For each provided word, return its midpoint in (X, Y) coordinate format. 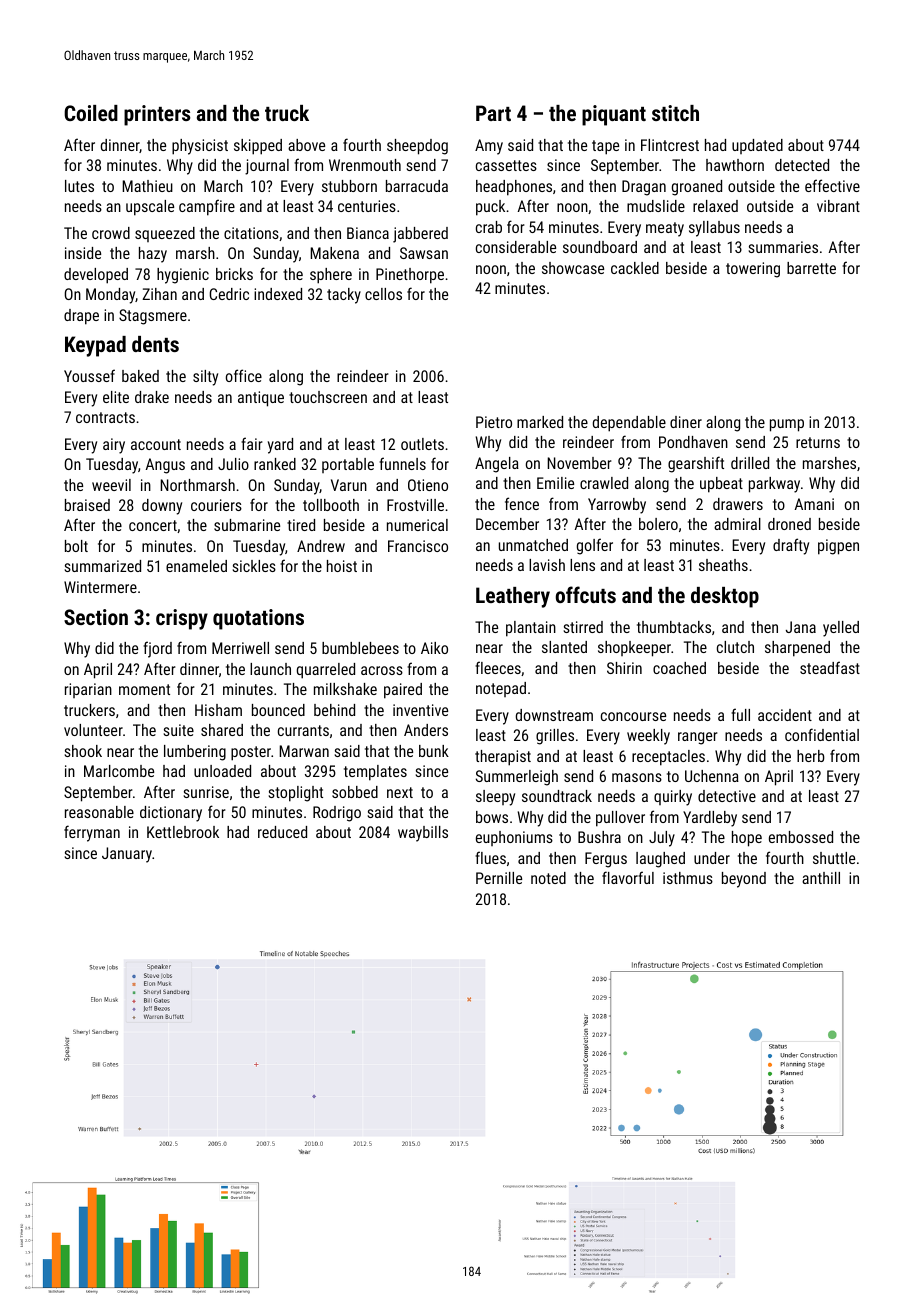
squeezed (165, 234)
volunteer (93, 730)
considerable (516, 247)
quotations (258, 619)
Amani (814, 504)
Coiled (91, 113)
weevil (111, 485)
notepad (501, 689)
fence (522, 503)
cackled (635, 268)
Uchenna (712, 776)
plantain (531, 629)
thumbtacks (674, 627)
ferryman (92, 833)
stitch (675, 113)
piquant (614, 115)
